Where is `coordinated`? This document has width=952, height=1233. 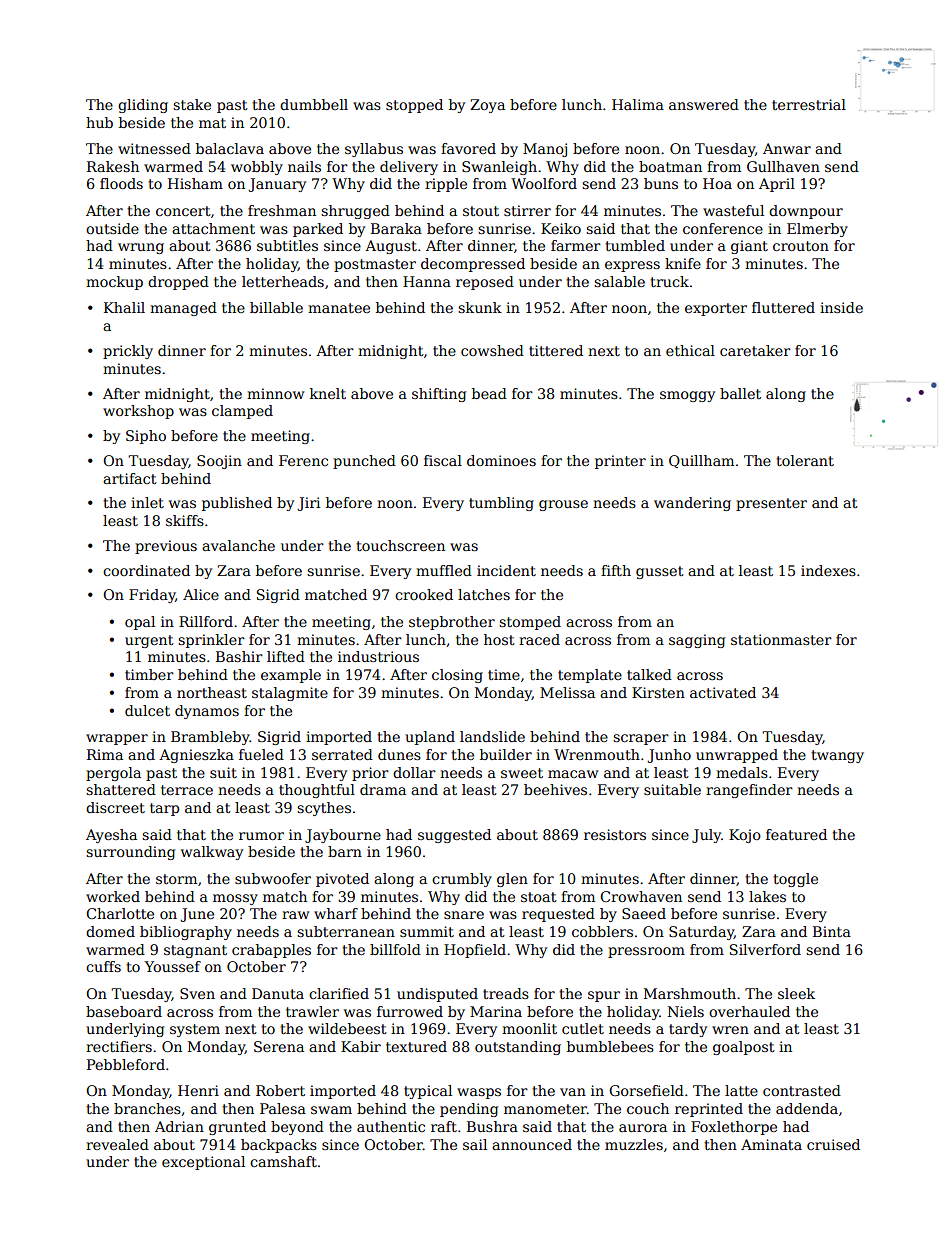 coordinated is located at coordinates (146, 570).
